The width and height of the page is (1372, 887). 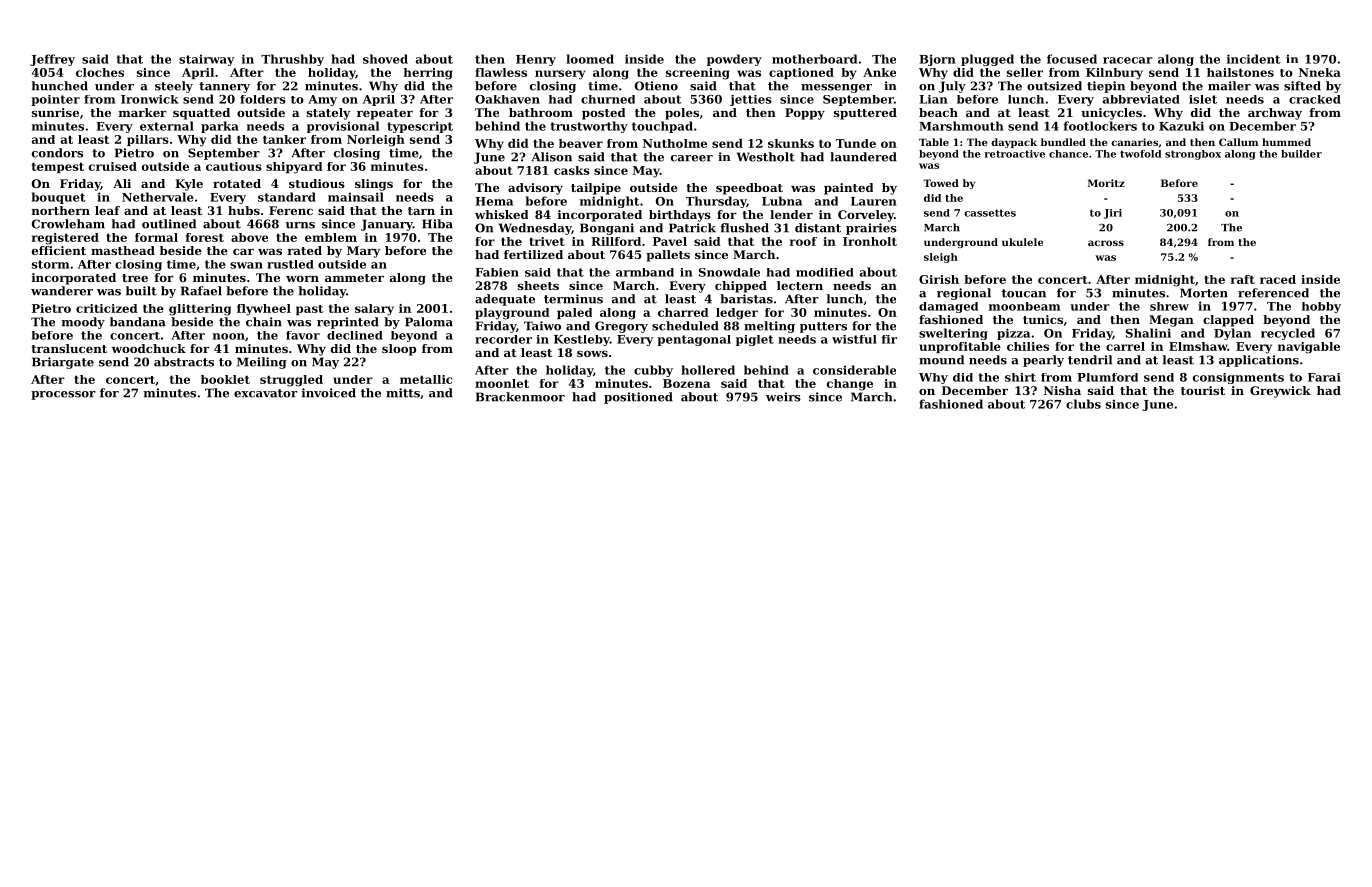 I want to click on loomed, so click(x=590, y=59).
